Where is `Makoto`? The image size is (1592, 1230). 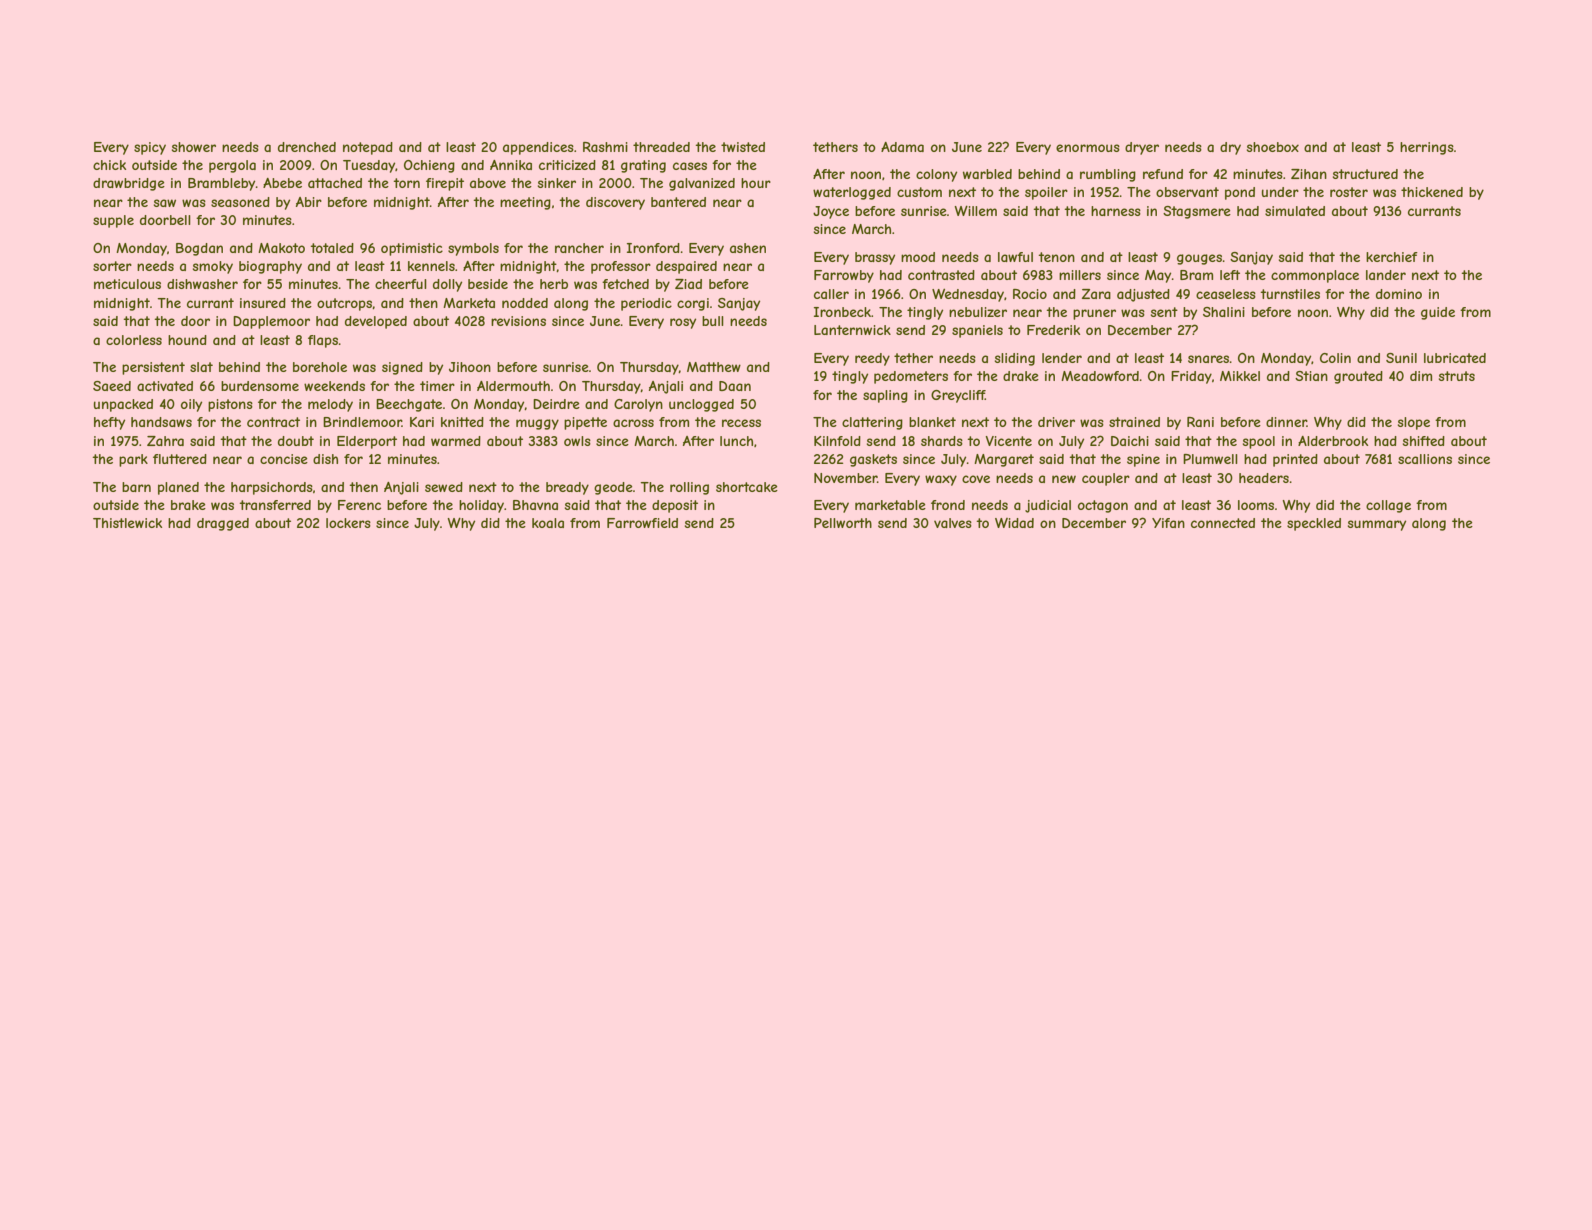 Makoto is located at coordinates (281, 248).
